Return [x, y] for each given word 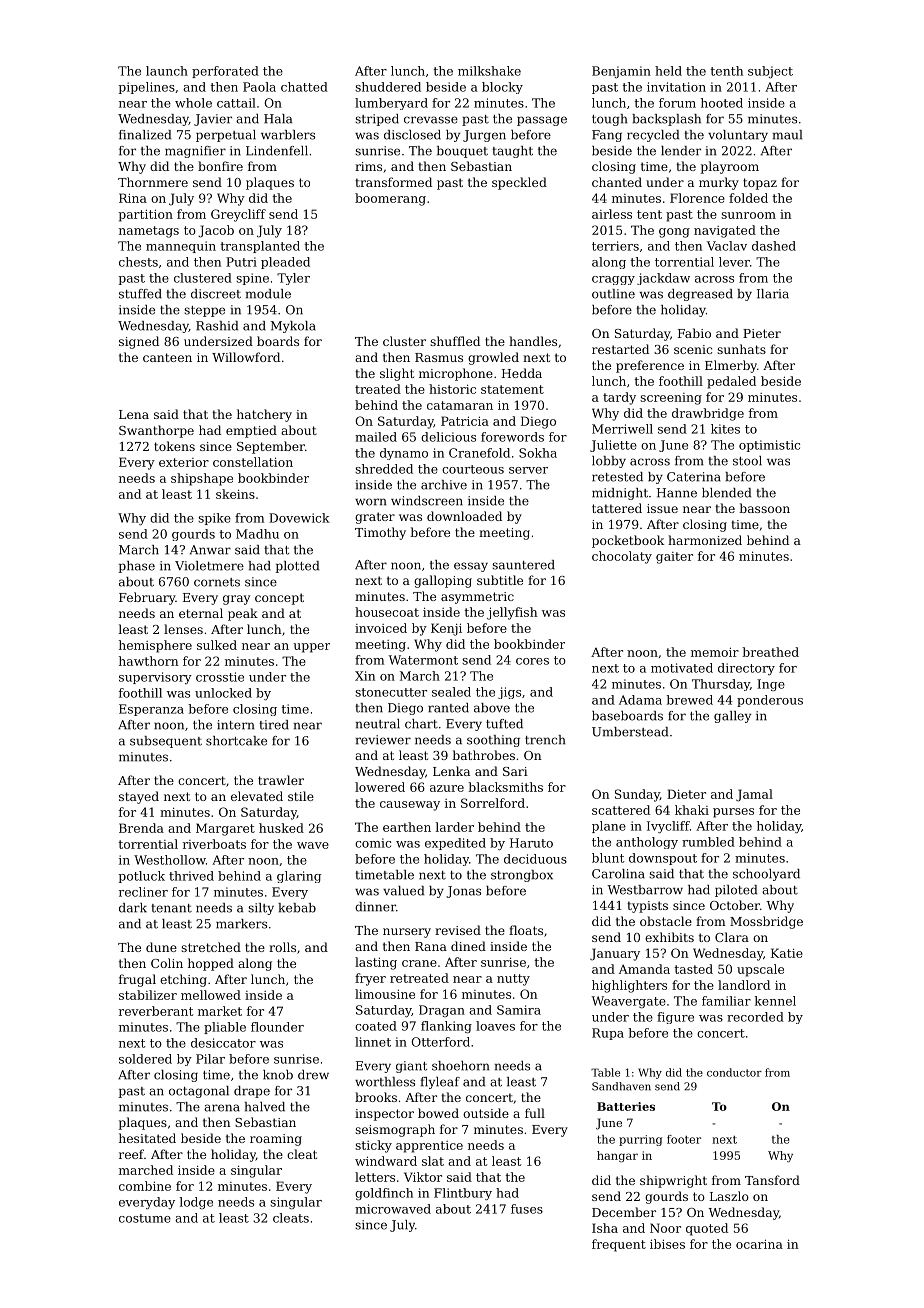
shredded [384, 469]
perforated [225, 72]
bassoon [764, 508]
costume [145, 1218]
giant [411, 1067]
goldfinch [384, 1194]
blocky [502, 88]
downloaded [464, 516]
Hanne [677, 493]
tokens [174, 446]
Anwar [210, 550]
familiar [726, 1001]
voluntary [738, 136]
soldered [145, 1059]
